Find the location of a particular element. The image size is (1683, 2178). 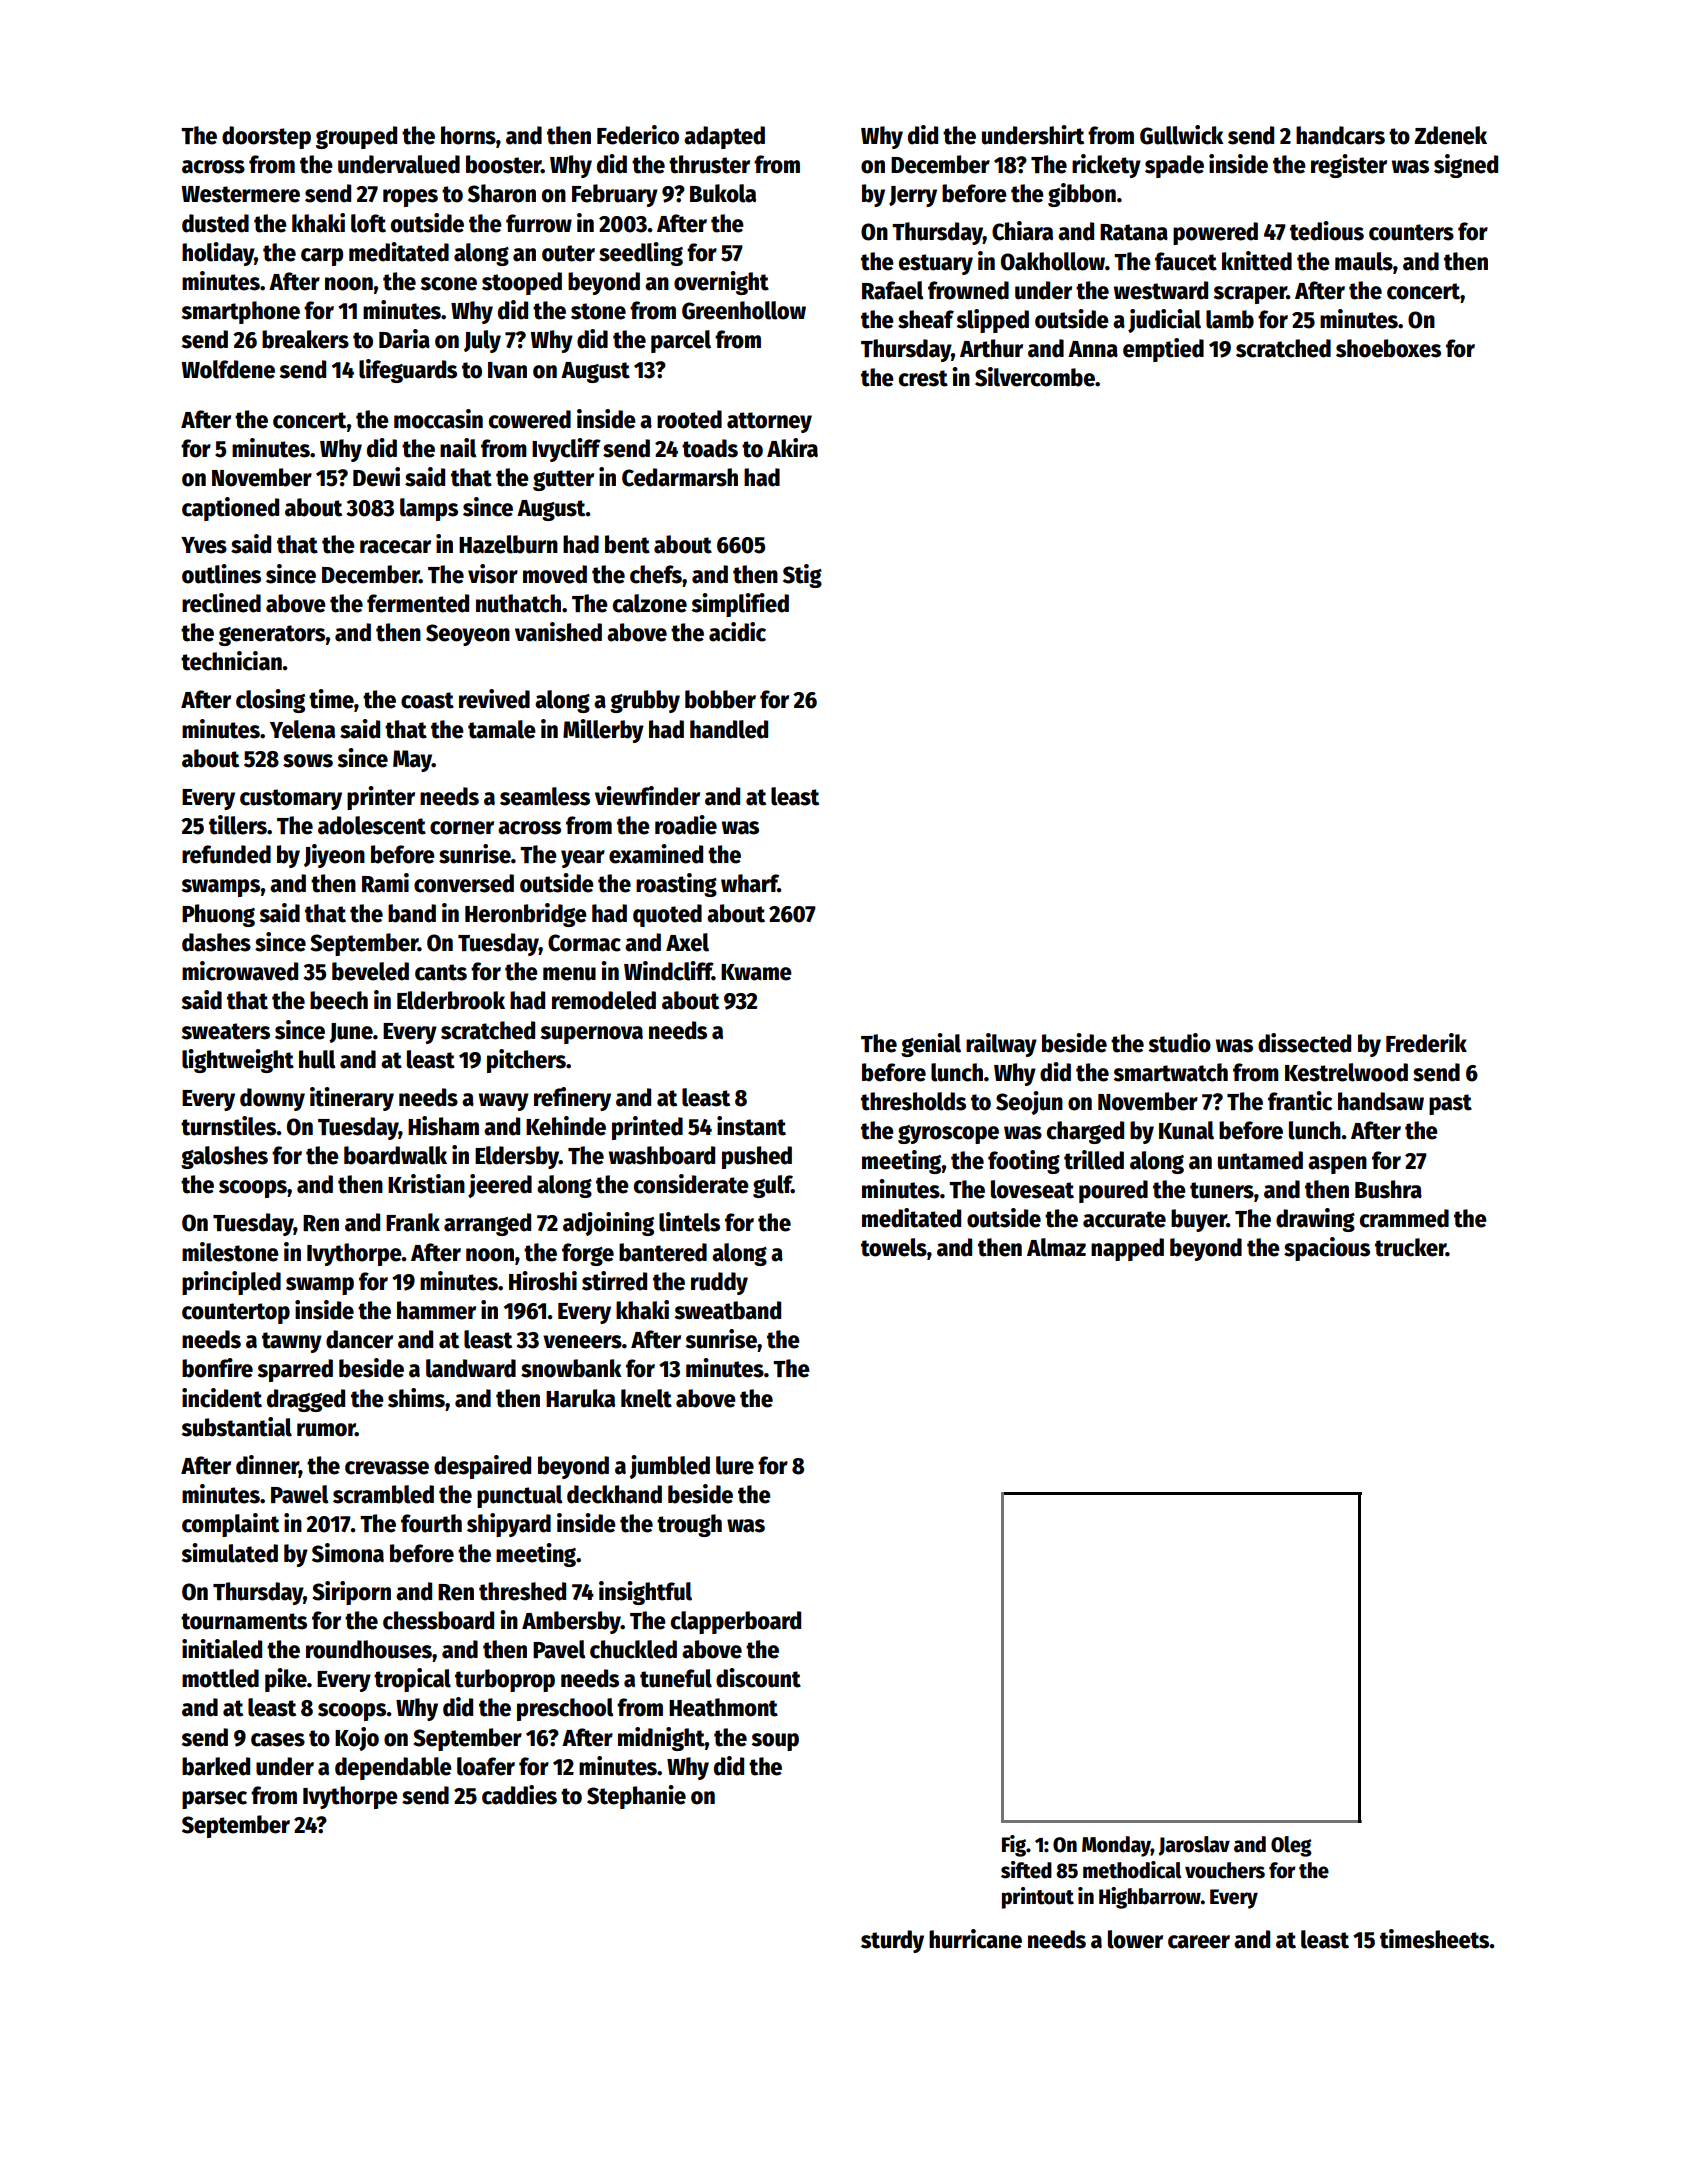

Wolfdene is located at coordinates (228, 369).
